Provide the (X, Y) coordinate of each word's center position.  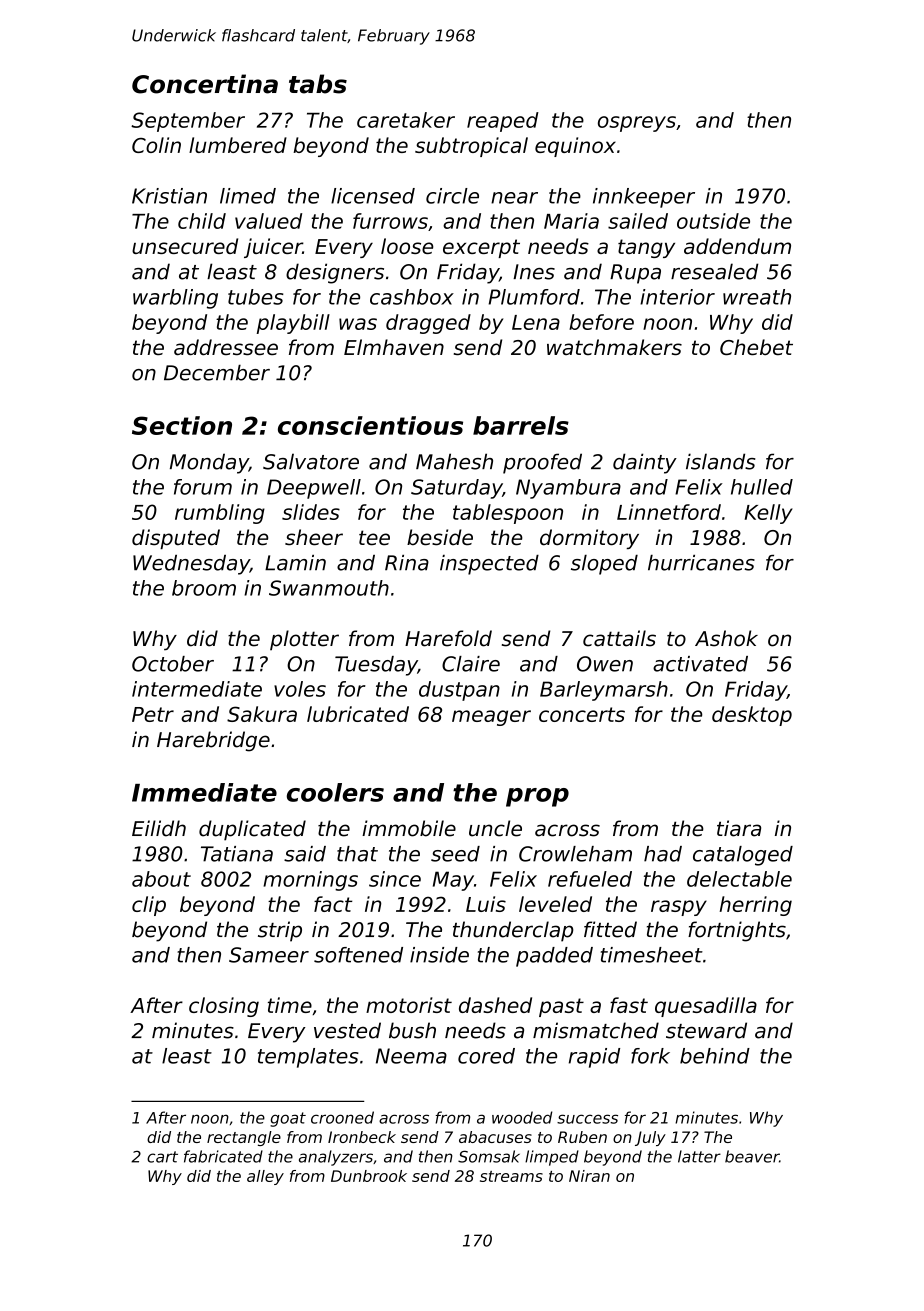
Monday (209, 463)
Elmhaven (394, 347)
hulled (762, 487)
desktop (752, 716)
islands (721, 461)
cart (162, 1157)
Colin (156, 145)
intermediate (197, 689)
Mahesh (454, 461)
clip (149, 906)
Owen (605, 664)
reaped (503, 122)
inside (439, 955)
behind (715, 1056)
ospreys (637, 124)
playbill (293, 324)
